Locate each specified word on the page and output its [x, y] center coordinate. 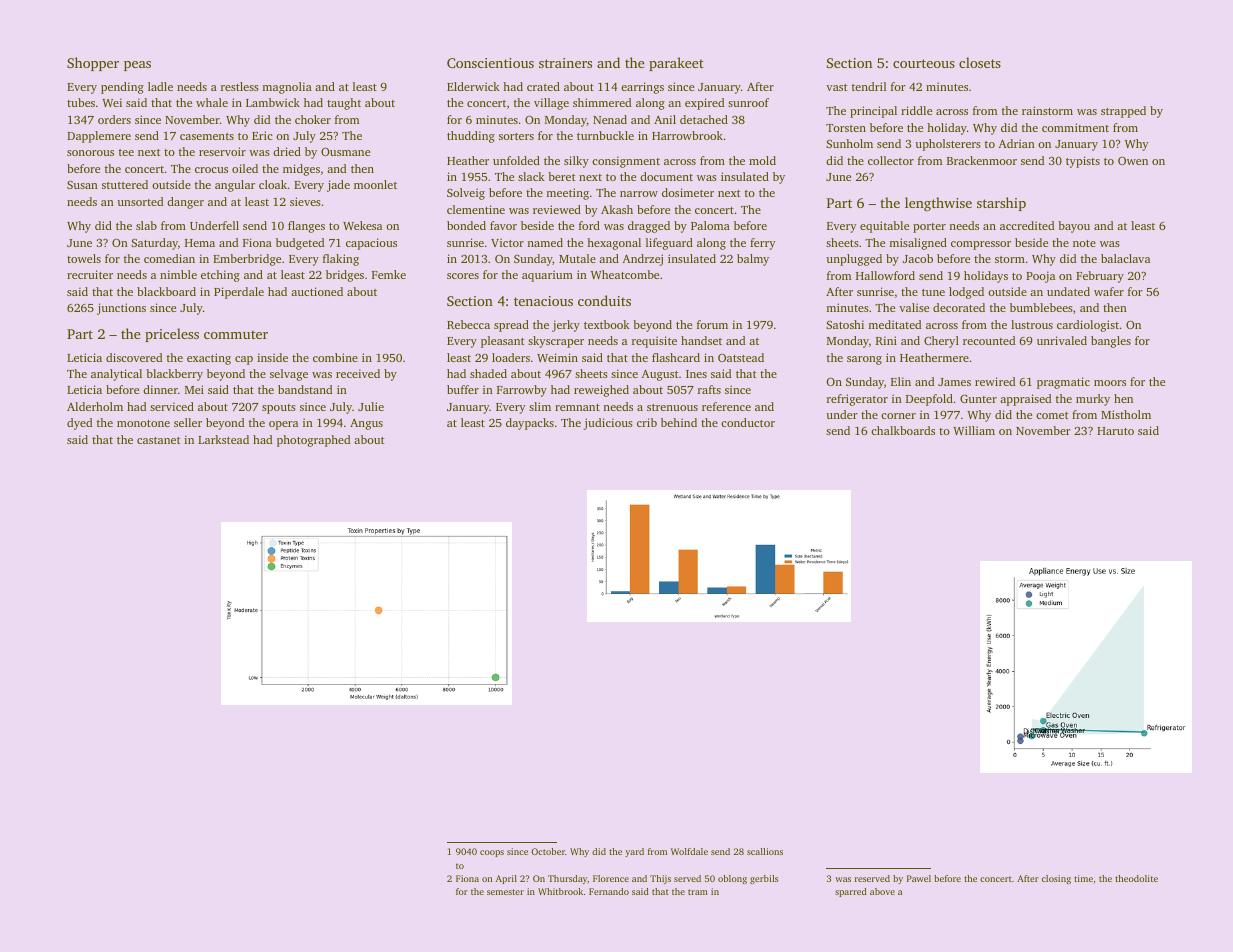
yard [634, 852]
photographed [313, 441]
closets [980, 62]
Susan [82, 184]
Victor [507, 242]
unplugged [854, 260]
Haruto [1115, 431]
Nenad [610, 119]
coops [492, 853]
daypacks [530, 424]
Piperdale [239, 293]
